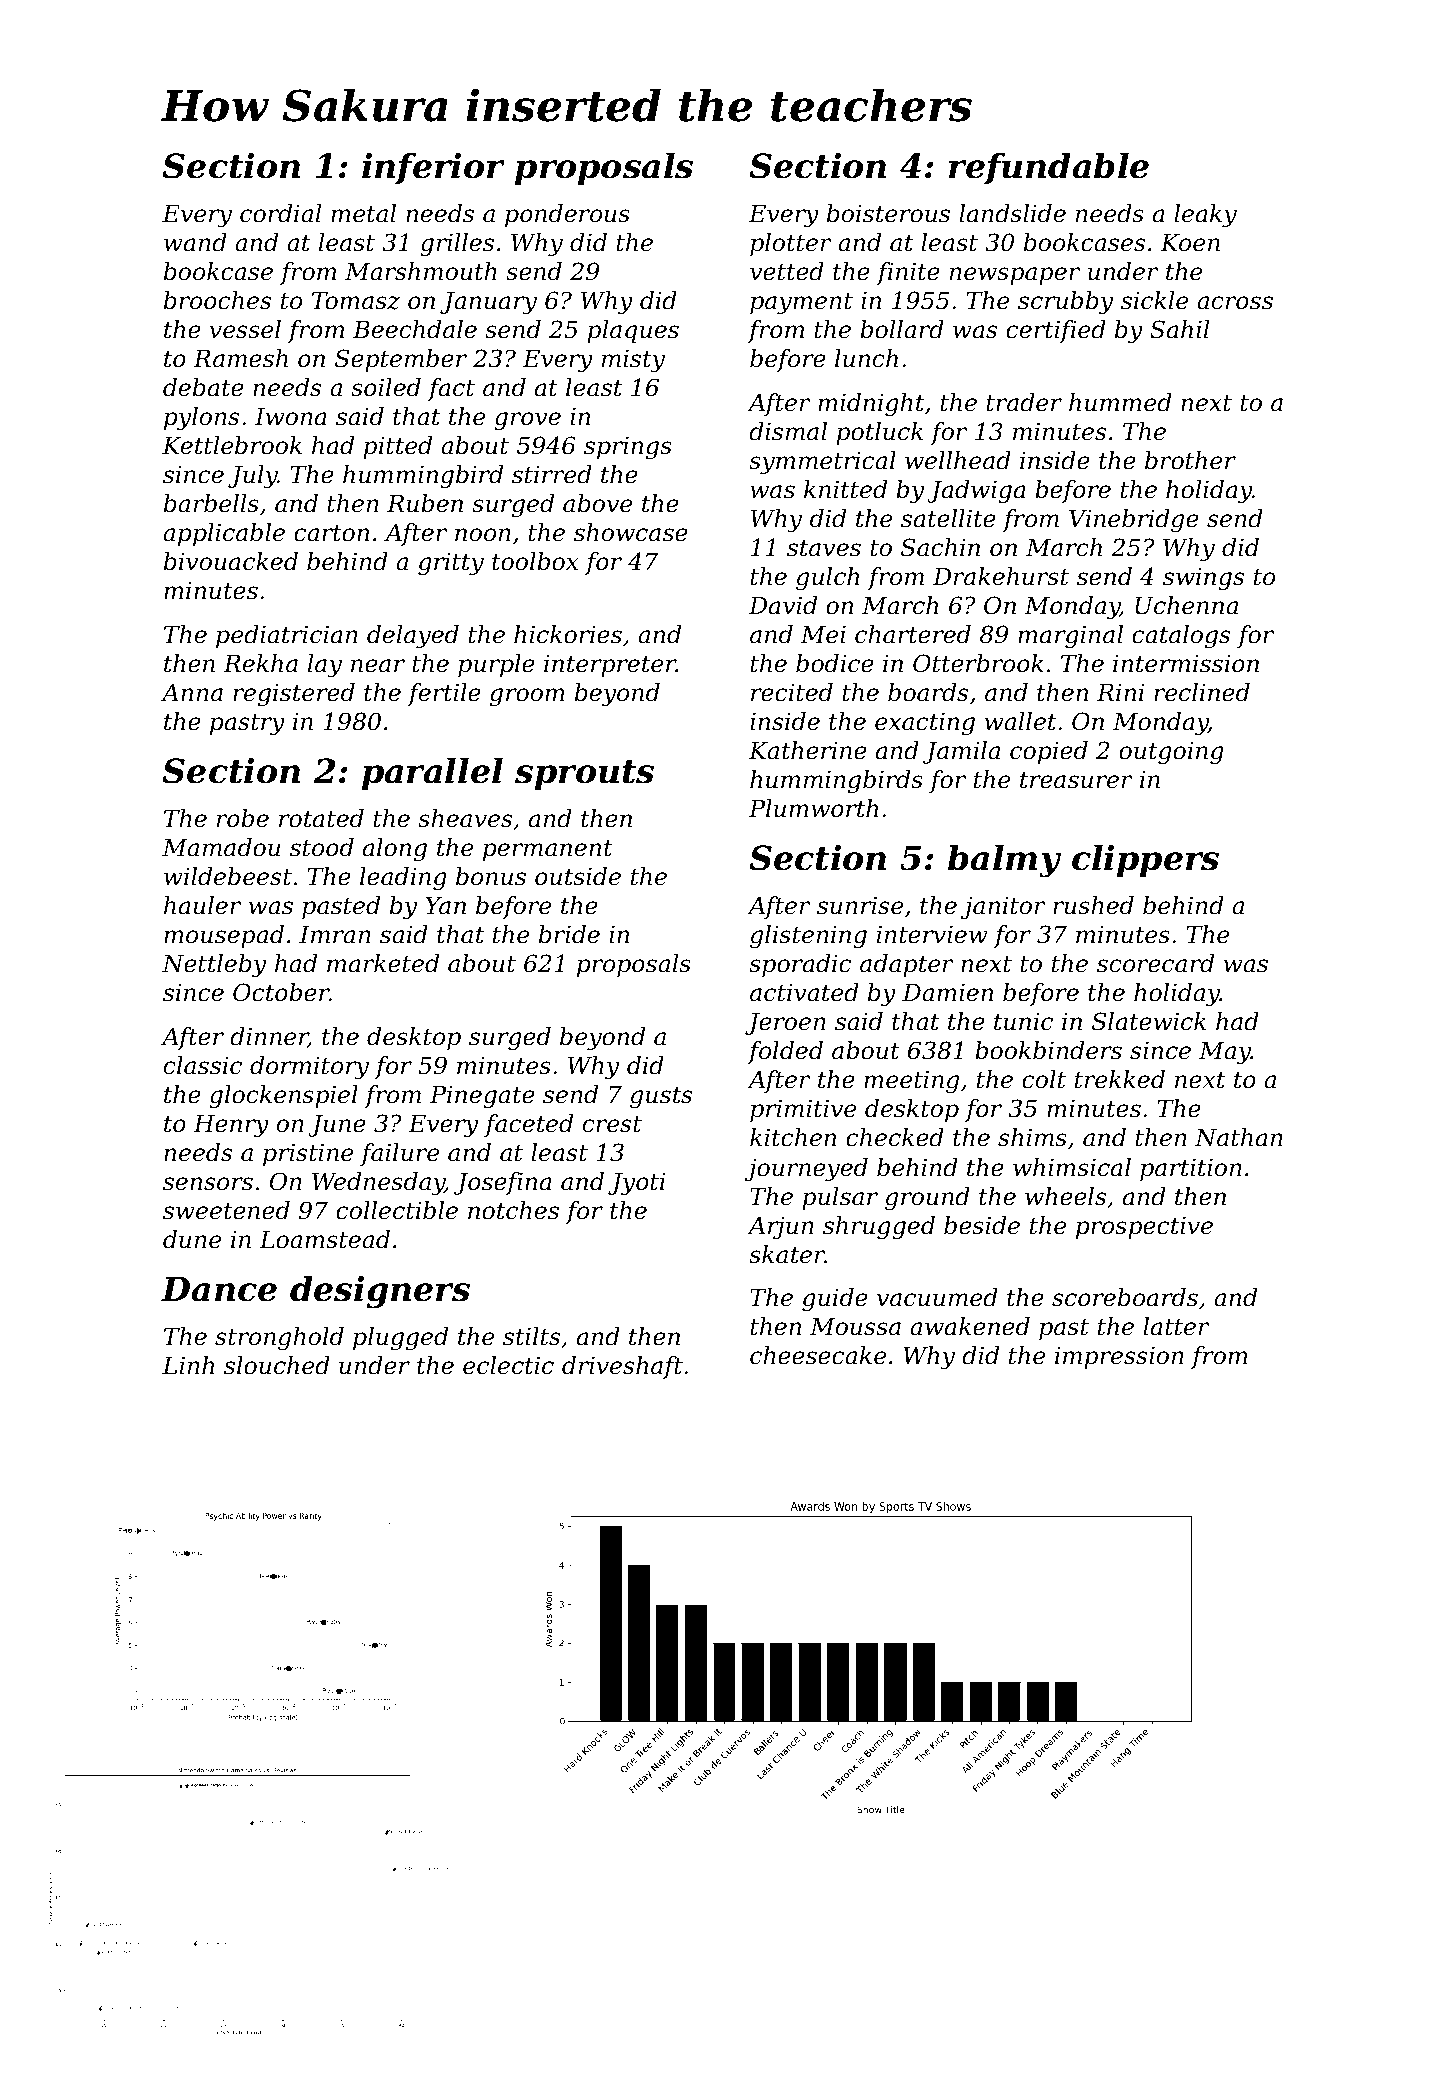  Describe the element at coordinates (188, 1365) in the screenshot. I see `Linh` at that location.
